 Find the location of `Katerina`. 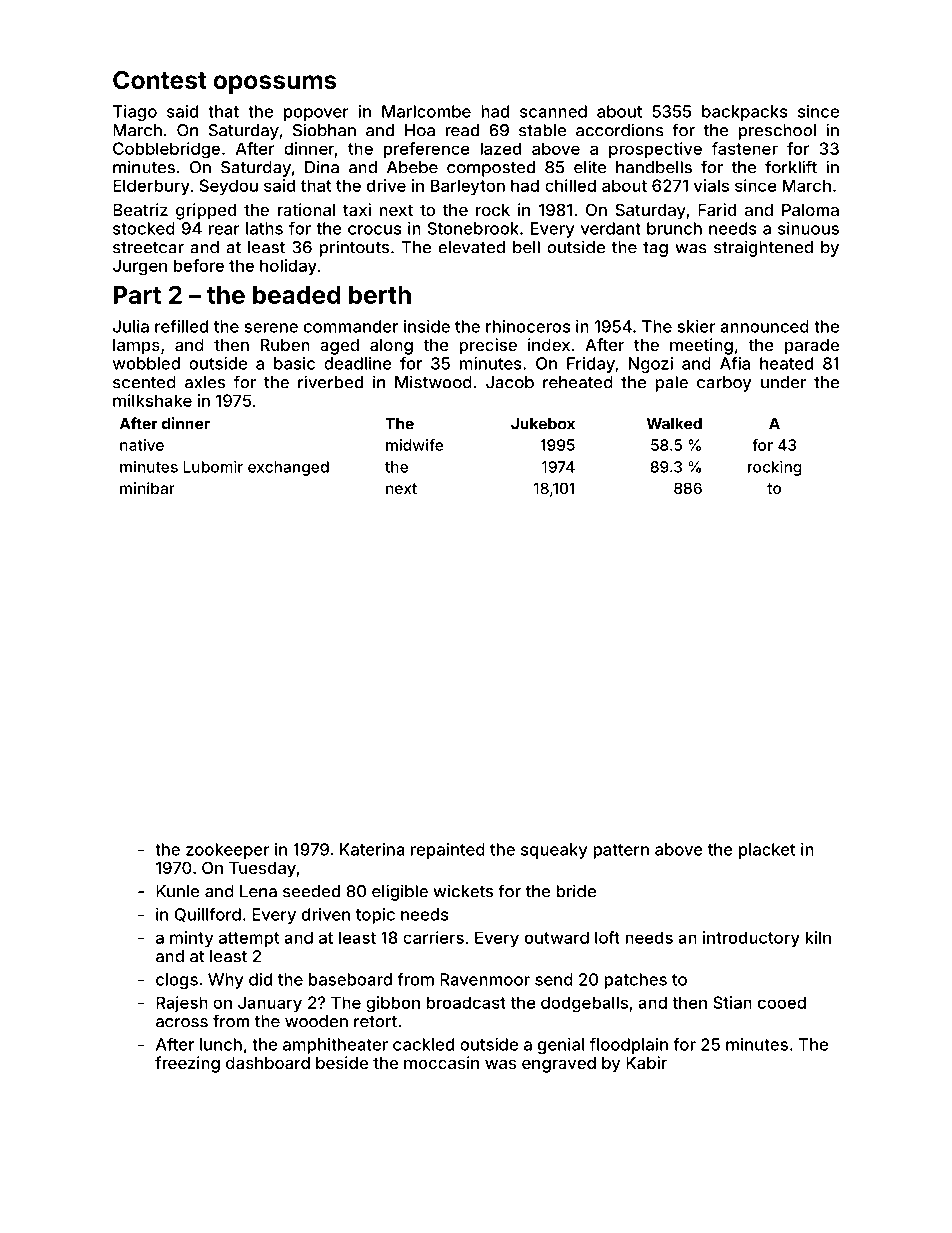

Katerina is located at coordinates (372, 849).
